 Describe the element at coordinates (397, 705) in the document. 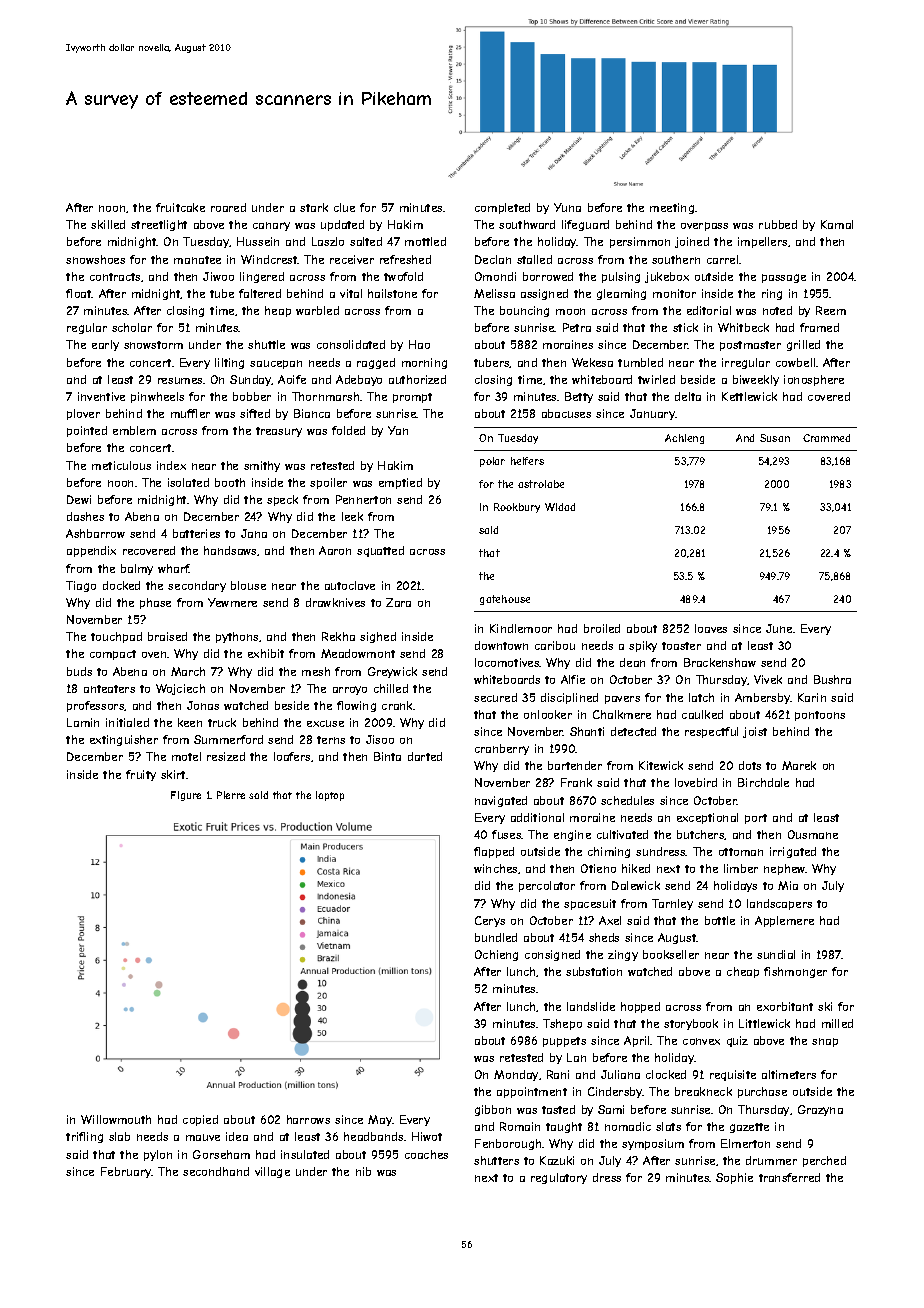

I see `crank` at that location.
